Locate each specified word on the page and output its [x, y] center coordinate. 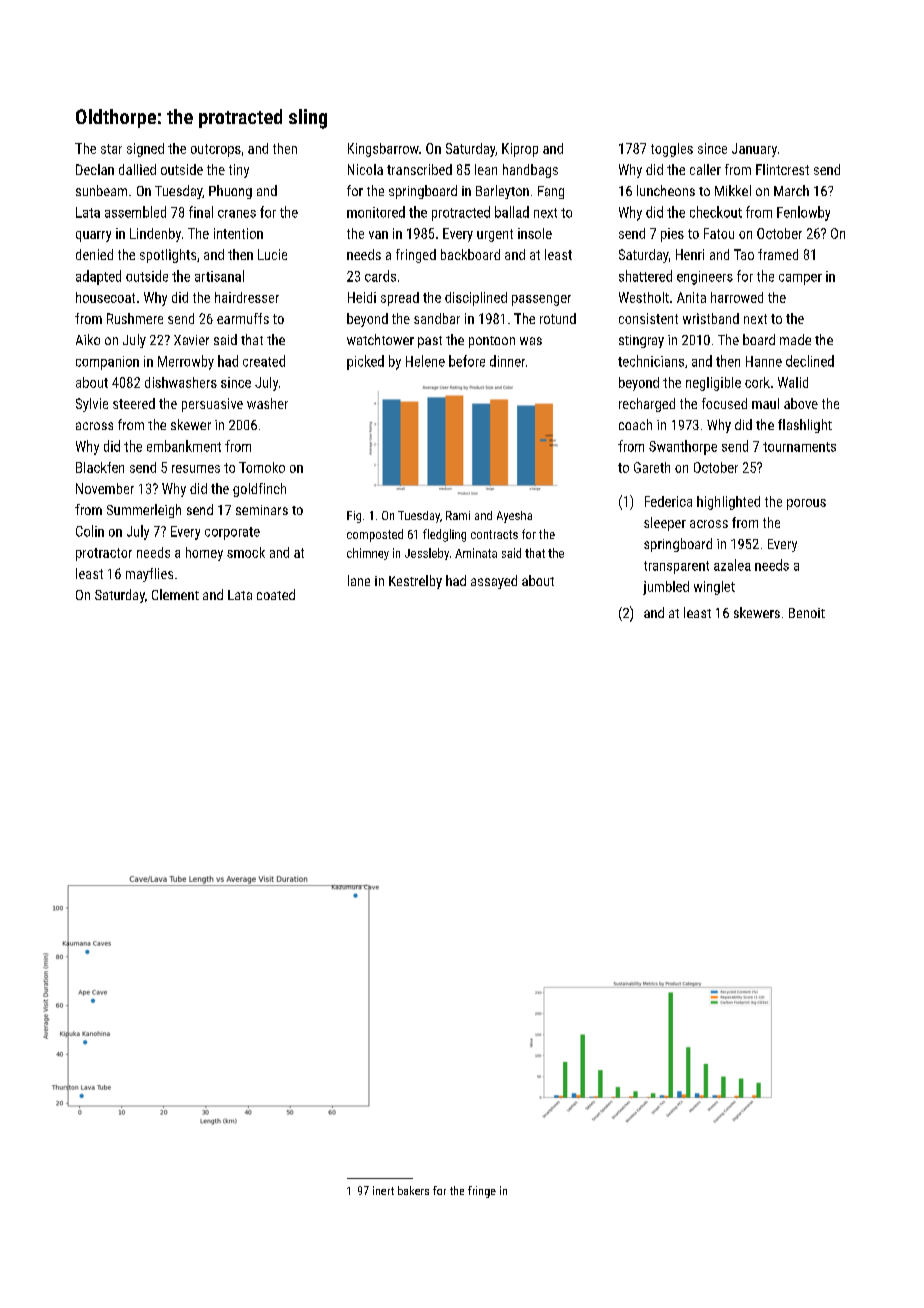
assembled [135, 212]
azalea [732, 565]
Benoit [807, 613]
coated [276, 594]
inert [383, 1190]
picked [365, 362]
